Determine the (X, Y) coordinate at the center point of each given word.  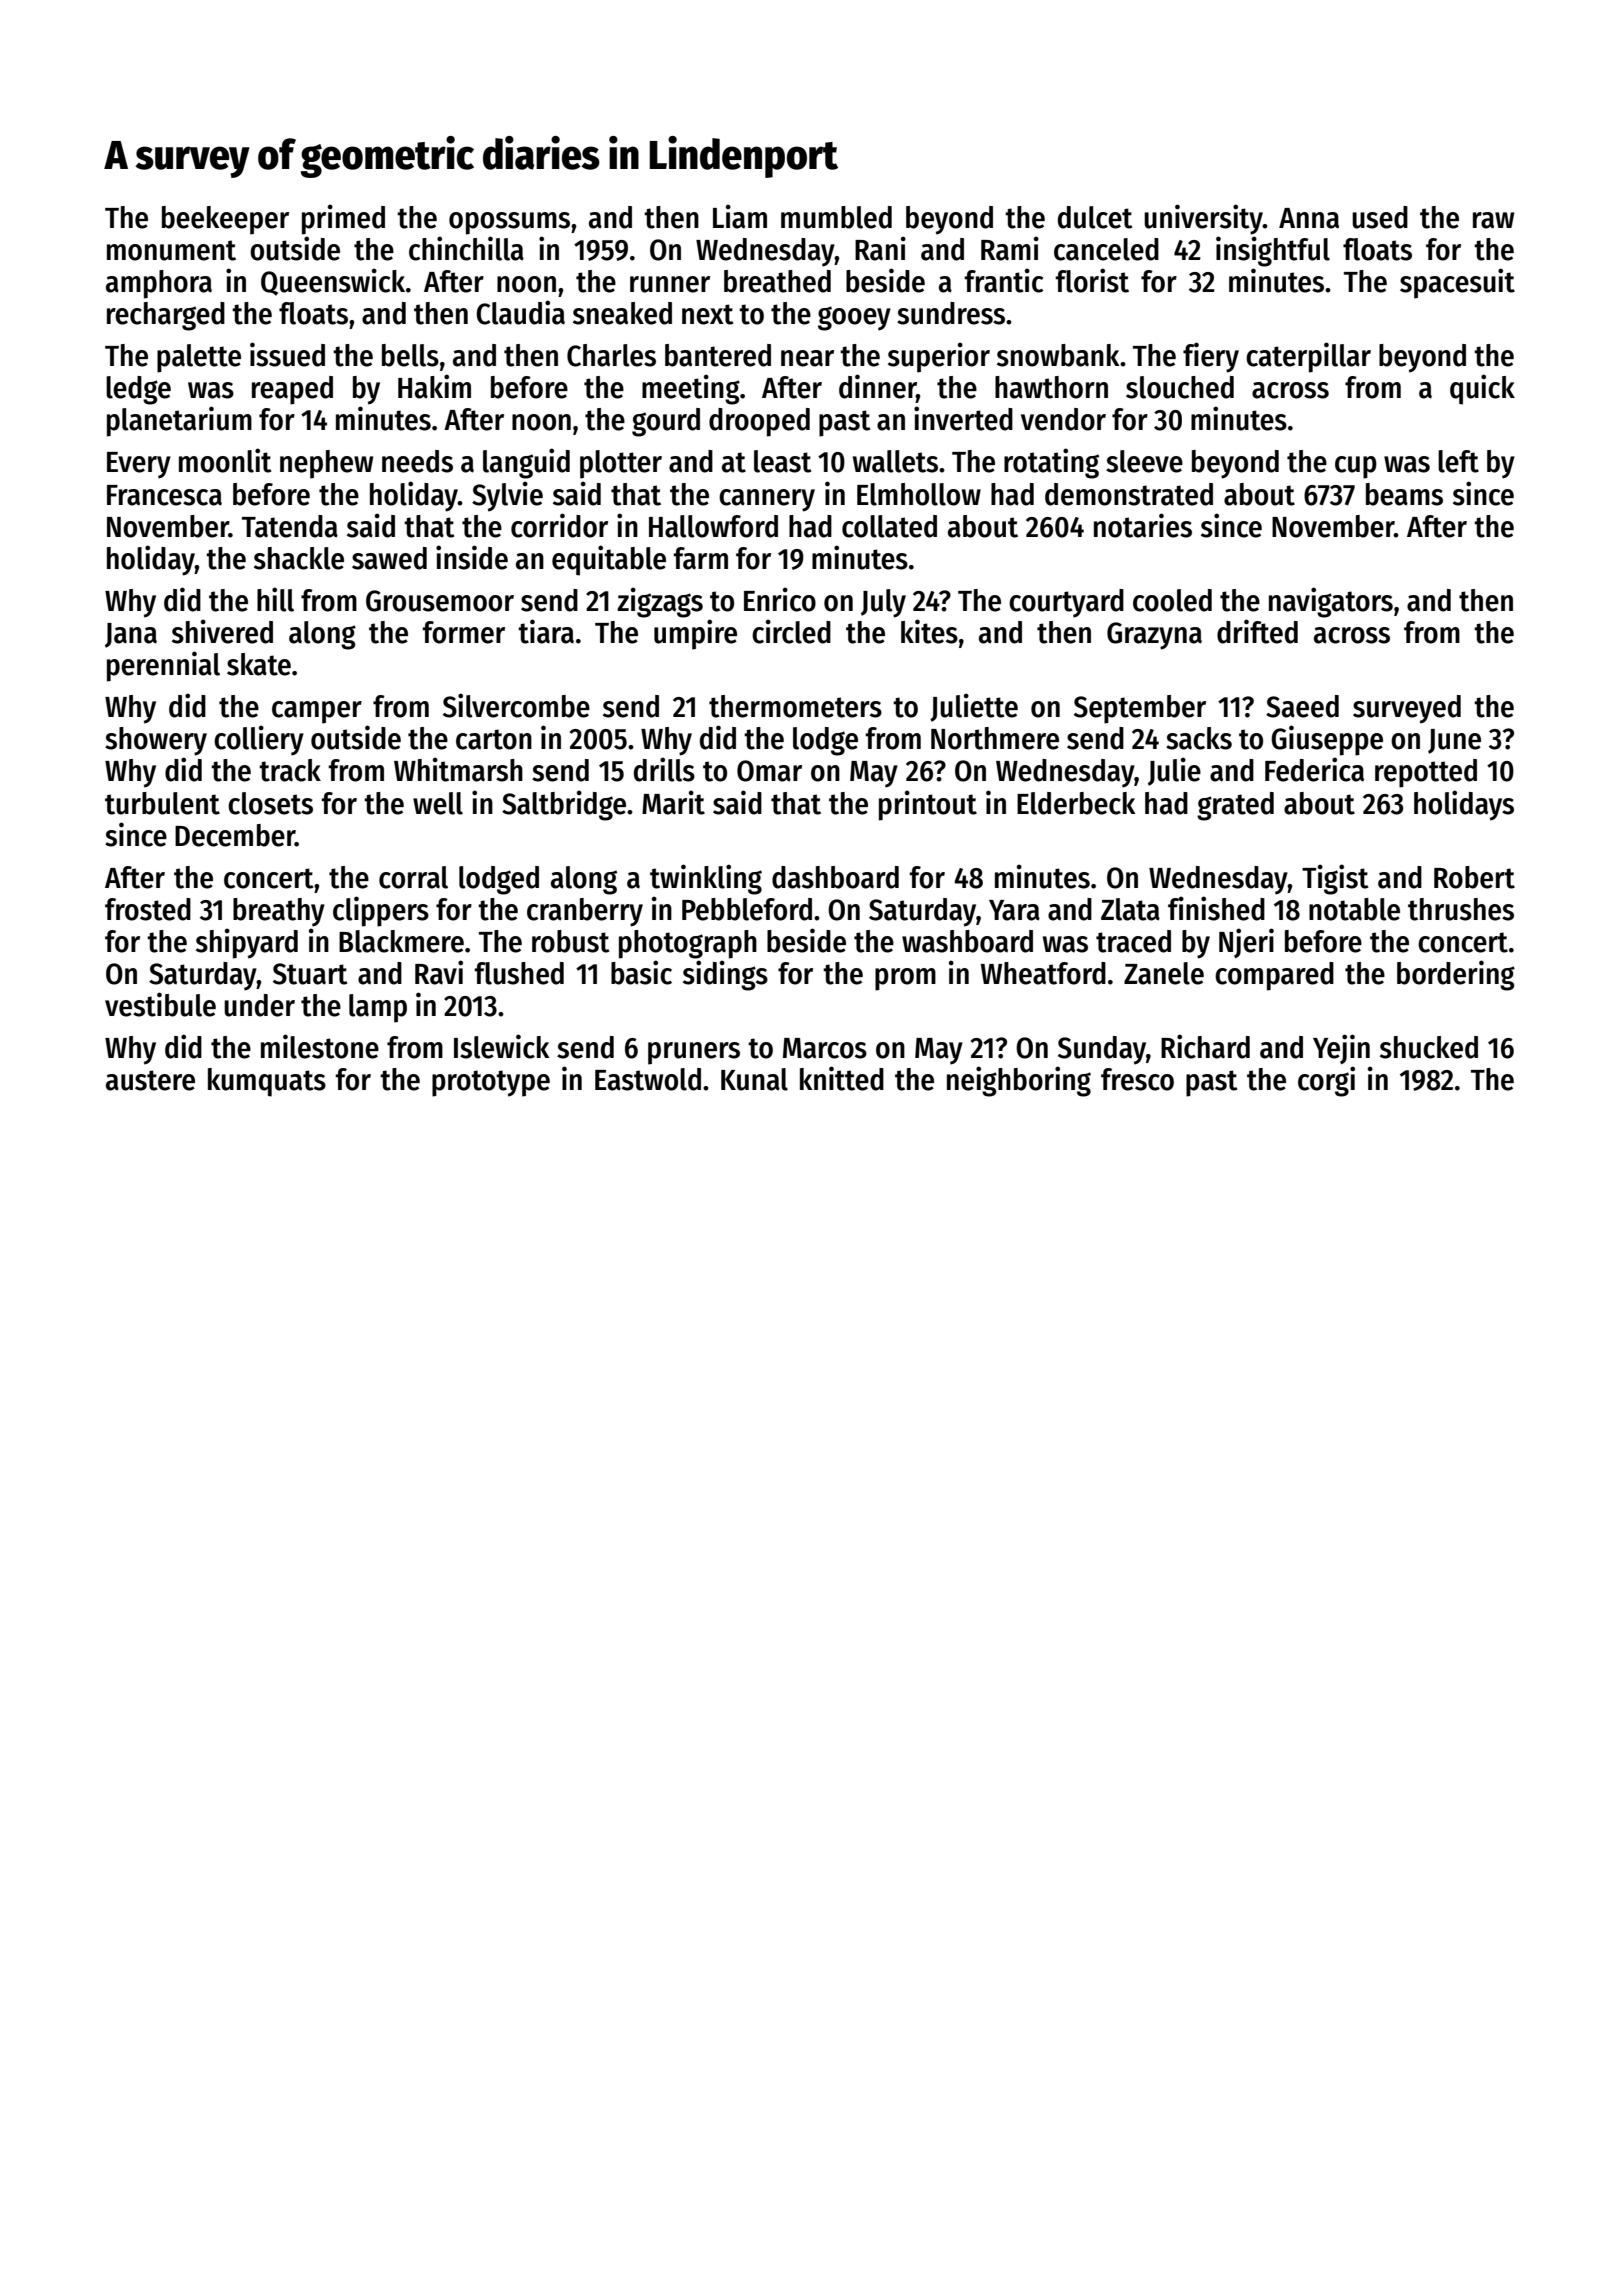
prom (905, 979)
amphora (159, 284)
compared (1274, 976)
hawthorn (1051, 387)
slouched (1180, 387)
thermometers (795, 706)
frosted (148, 909)
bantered (718, 355)
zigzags (660, 602)
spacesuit (1457, 283)
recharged (166, 316)
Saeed (1302, 706)
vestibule (160, 1004)
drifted (1257, 631)
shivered (222, 631)
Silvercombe (516, 705)
